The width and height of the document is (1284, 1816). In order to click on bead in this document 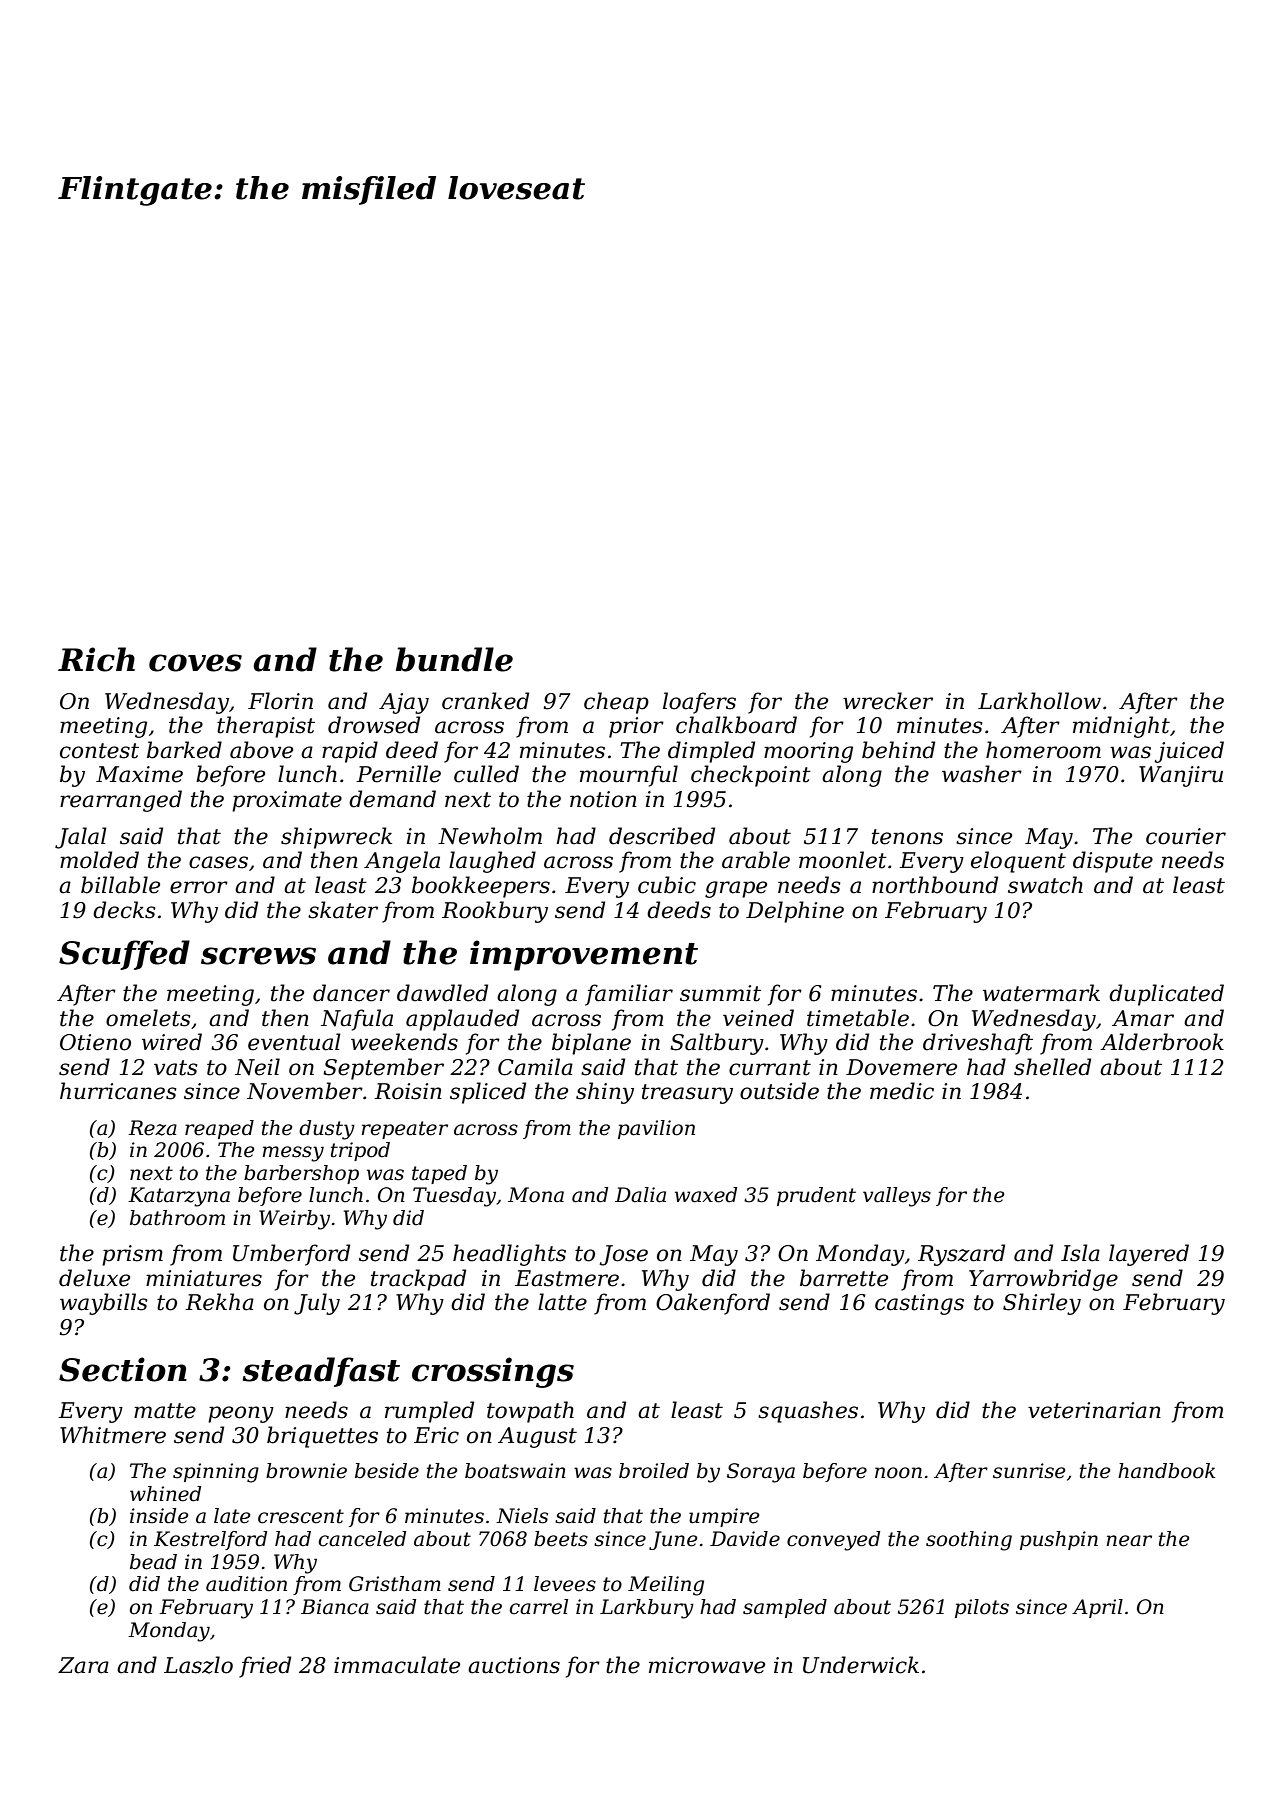, I will do `click(153, 1562)`.
